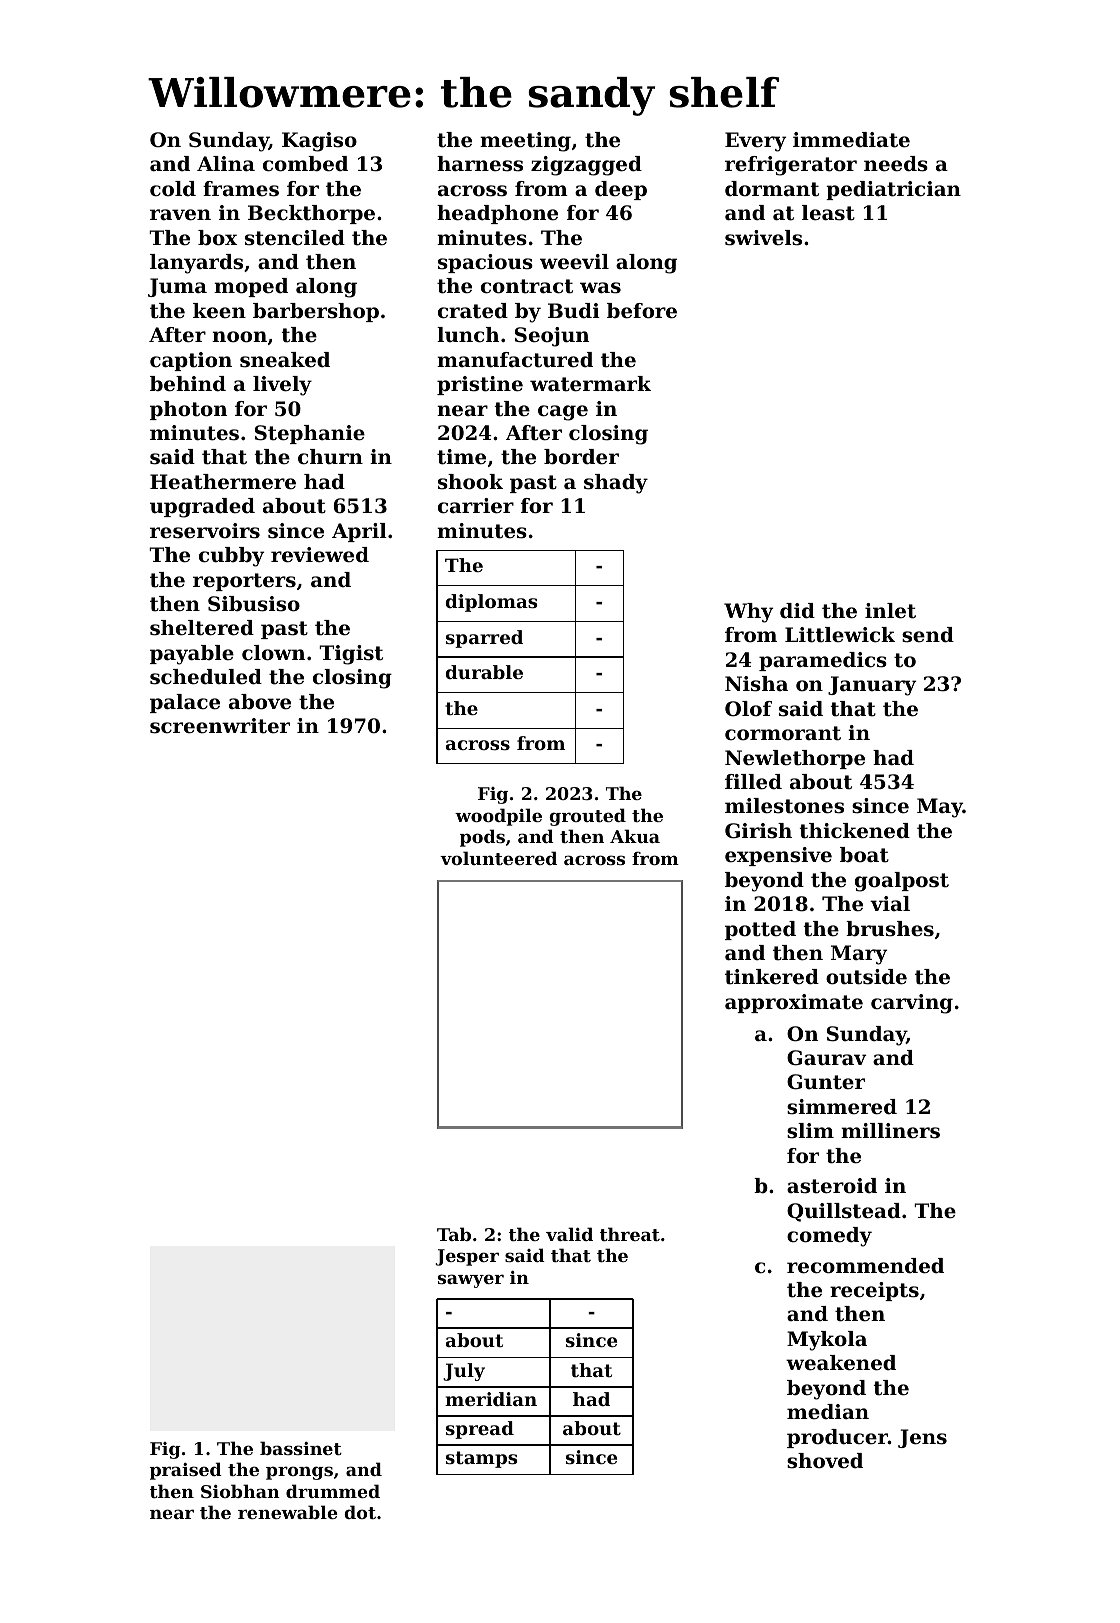 This image has height=1623, width=1120. Describe the element at coordinates (454, 1234) in the image. I see `Tab` at that location.
